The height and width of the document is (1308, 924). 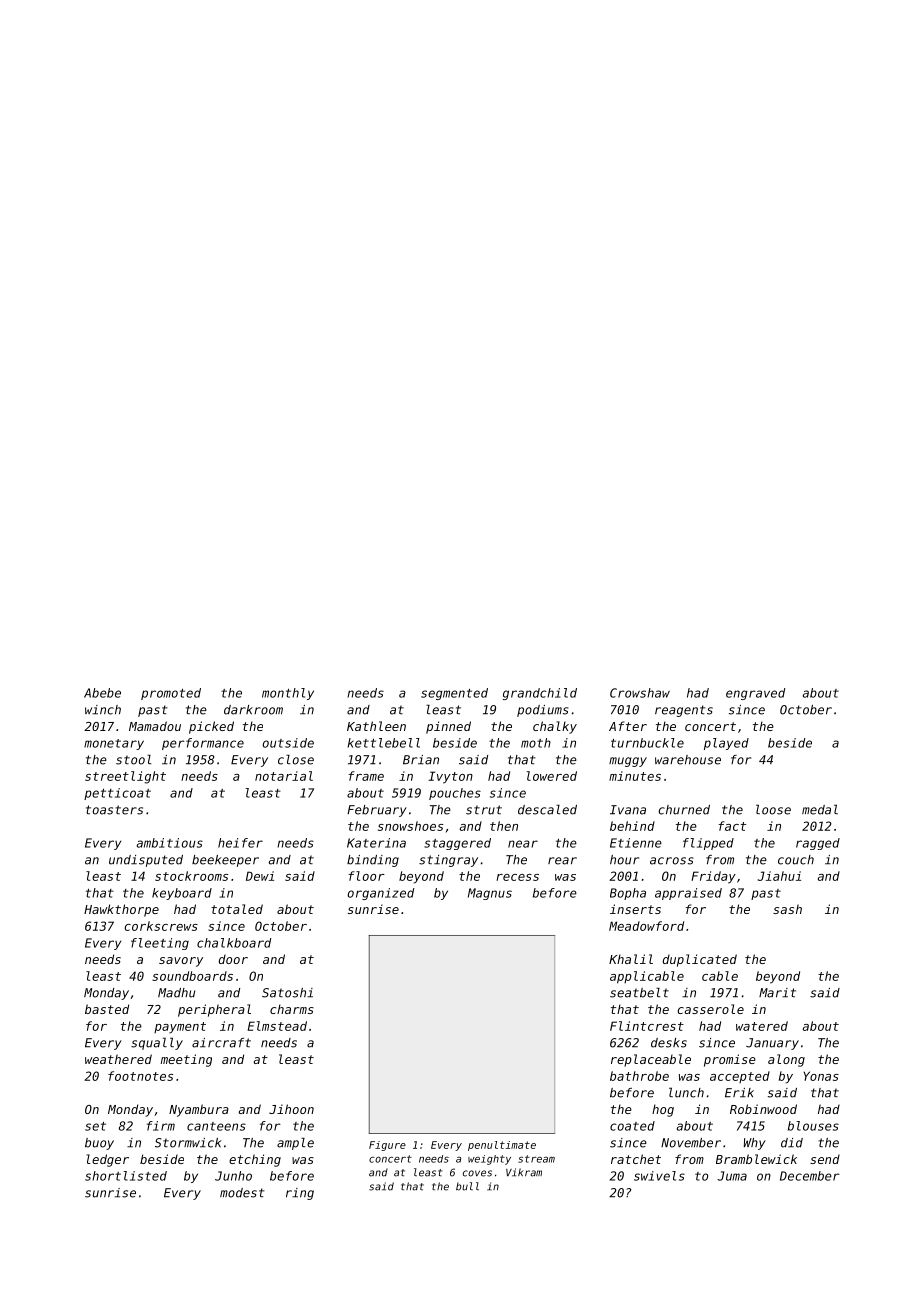 I want to click on organized, so click(x=381, y=894).
